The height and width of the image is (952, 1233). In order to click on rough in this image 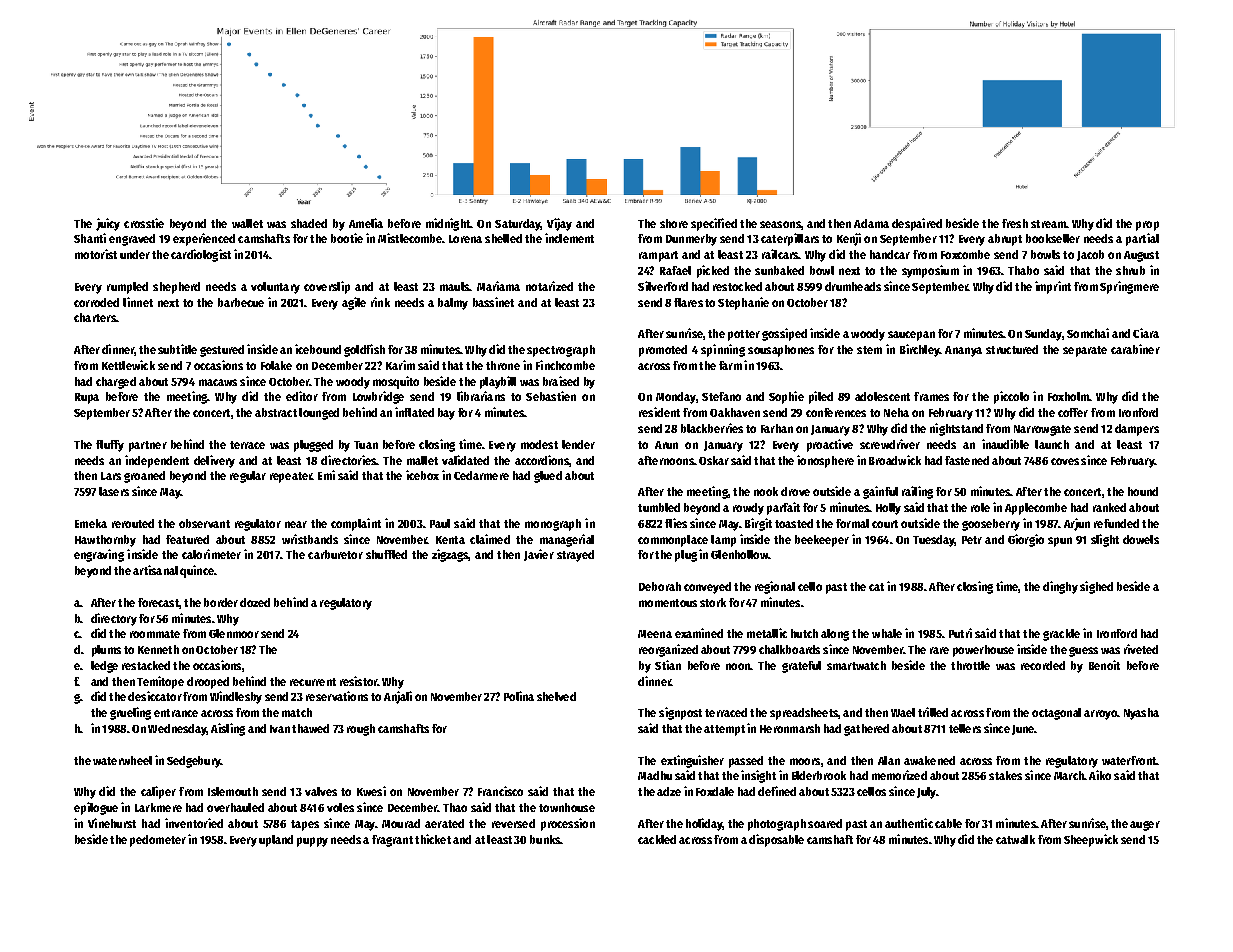, I will do `click(361, 730)`.
